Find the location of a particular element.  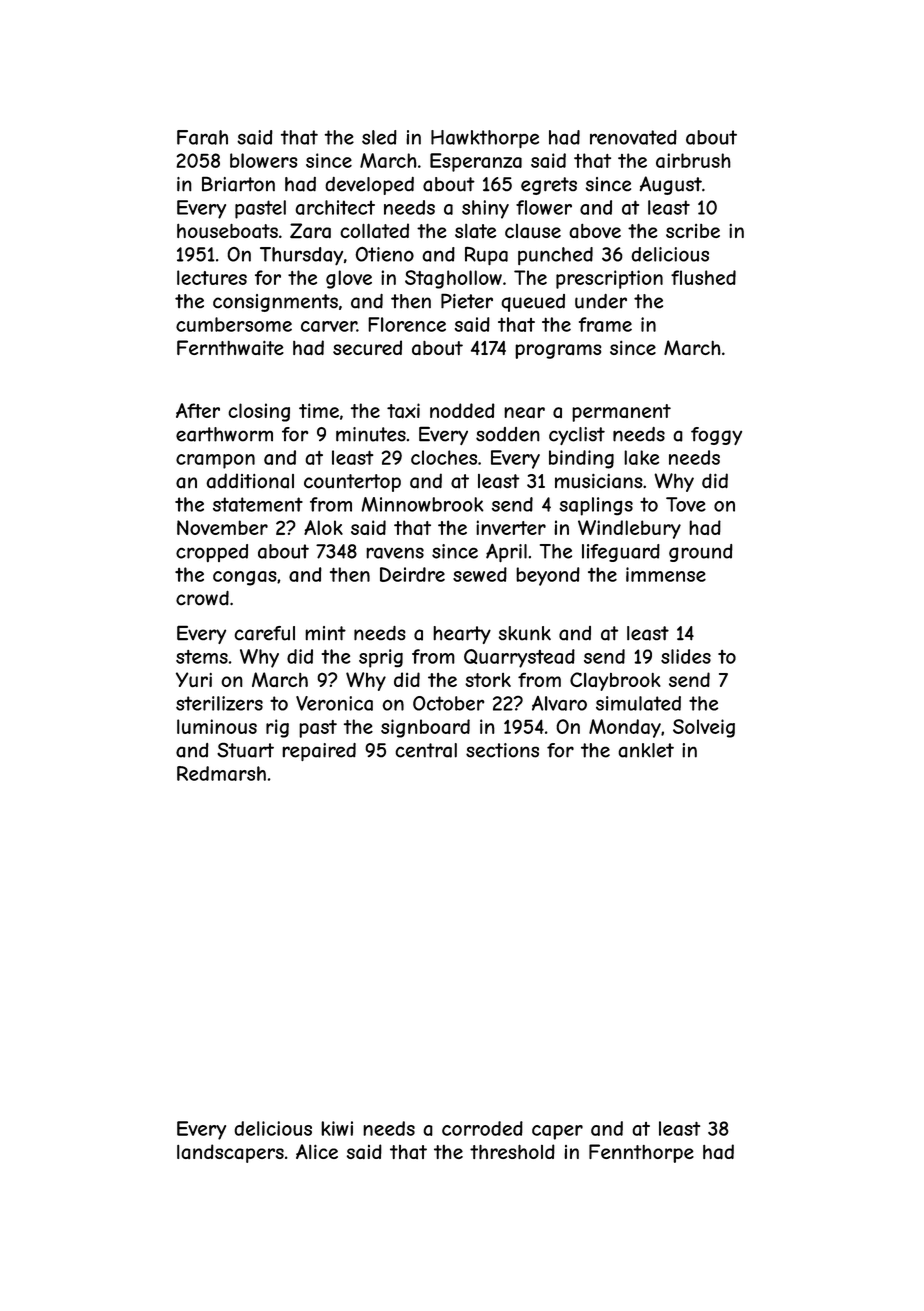

renovated is located at coordinates (633, 137).
